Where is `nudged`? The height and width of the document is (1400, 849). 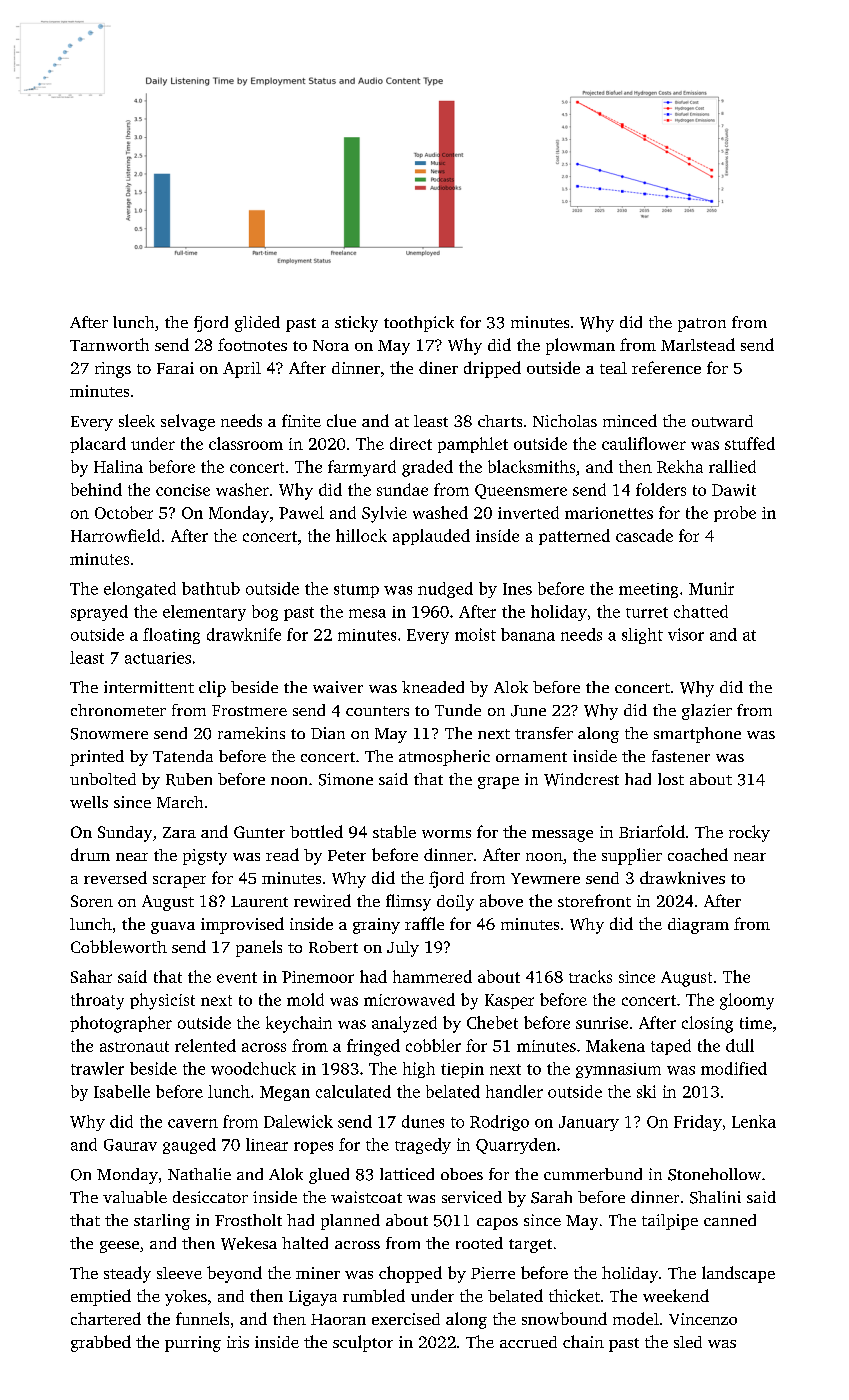
nudged is located at coordinates (445, 590).
